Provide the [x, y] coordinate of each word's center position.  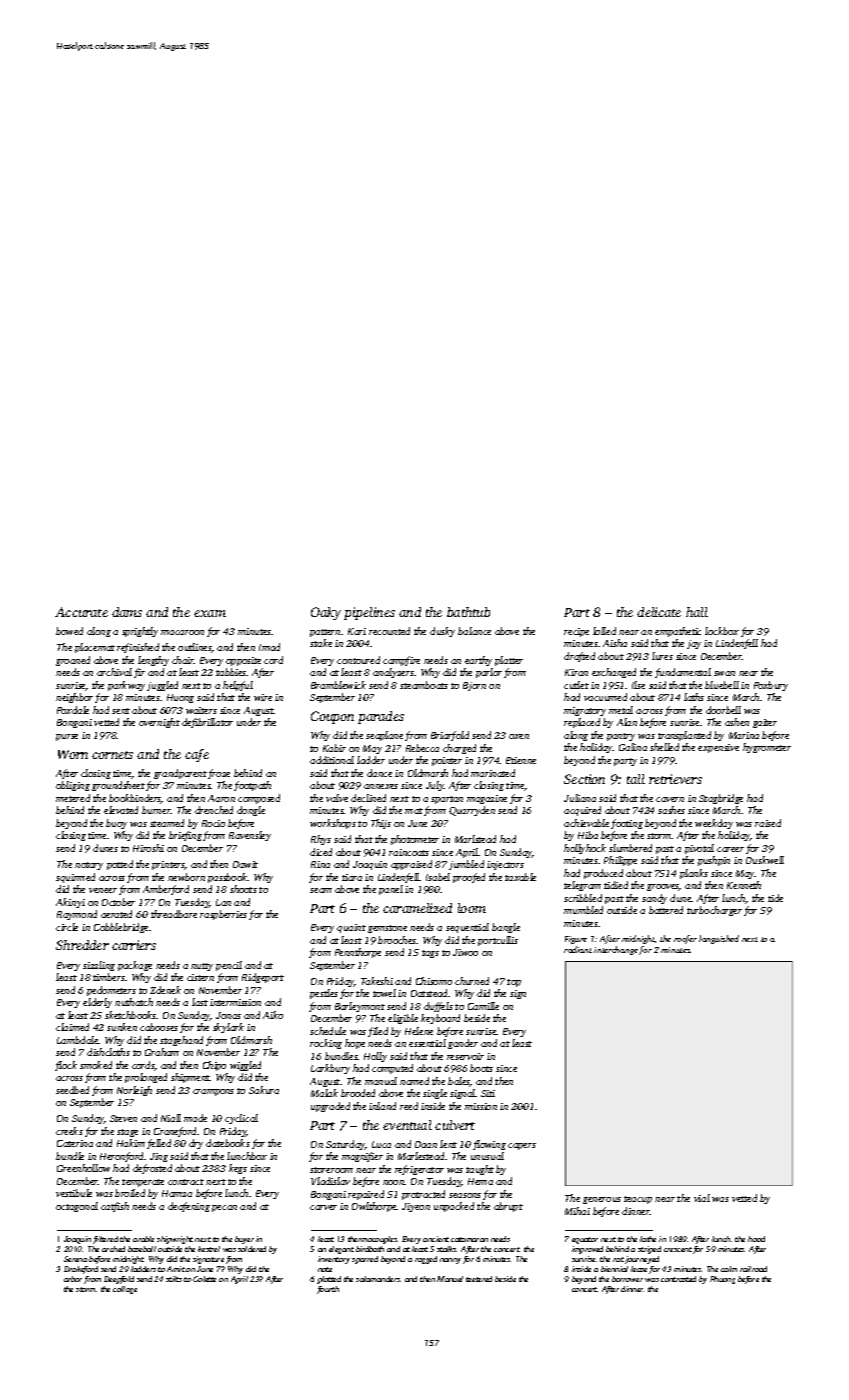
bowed [69, 631]
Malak [324, 1093]
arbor [73, 1279]
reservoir [465, 1056]
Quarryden [472, 811]
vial [702, 1198]
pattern [325, 633]
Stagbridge [721, 799]
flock [66, 1066]
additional [332, 760]
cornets [112, 755]
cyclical [241, 1119]
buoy [116, 824]
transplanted [684, 736]
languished [719, 939]
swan [724, 673]
